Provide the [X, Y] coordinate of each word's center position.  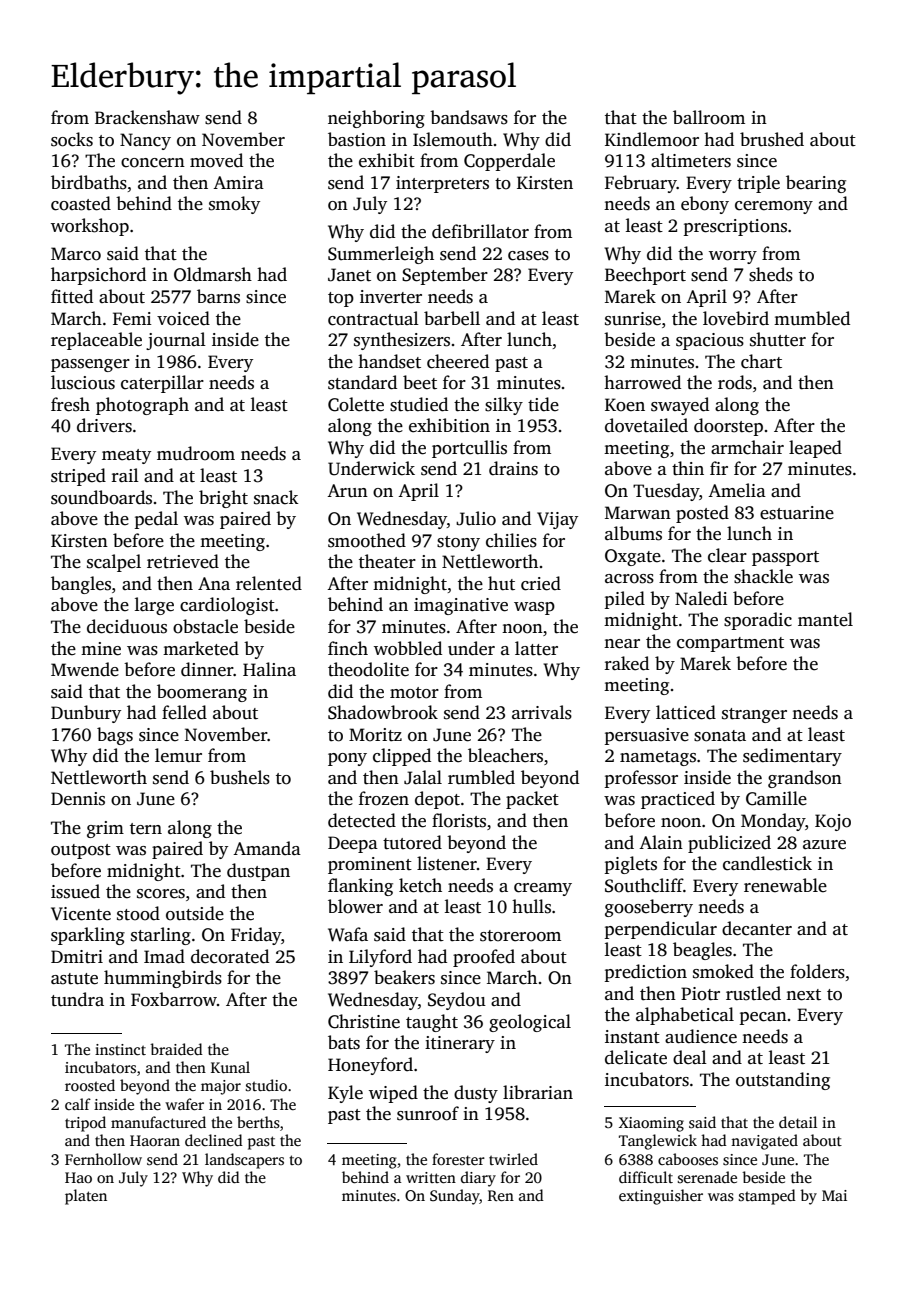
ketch [420, 885]
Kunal [230, 1067]
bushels [240, 777]
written [431, 1177]
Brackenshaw [147, 117]
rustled [753, 993]
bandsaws [469, 117]
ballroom [709, 117]
